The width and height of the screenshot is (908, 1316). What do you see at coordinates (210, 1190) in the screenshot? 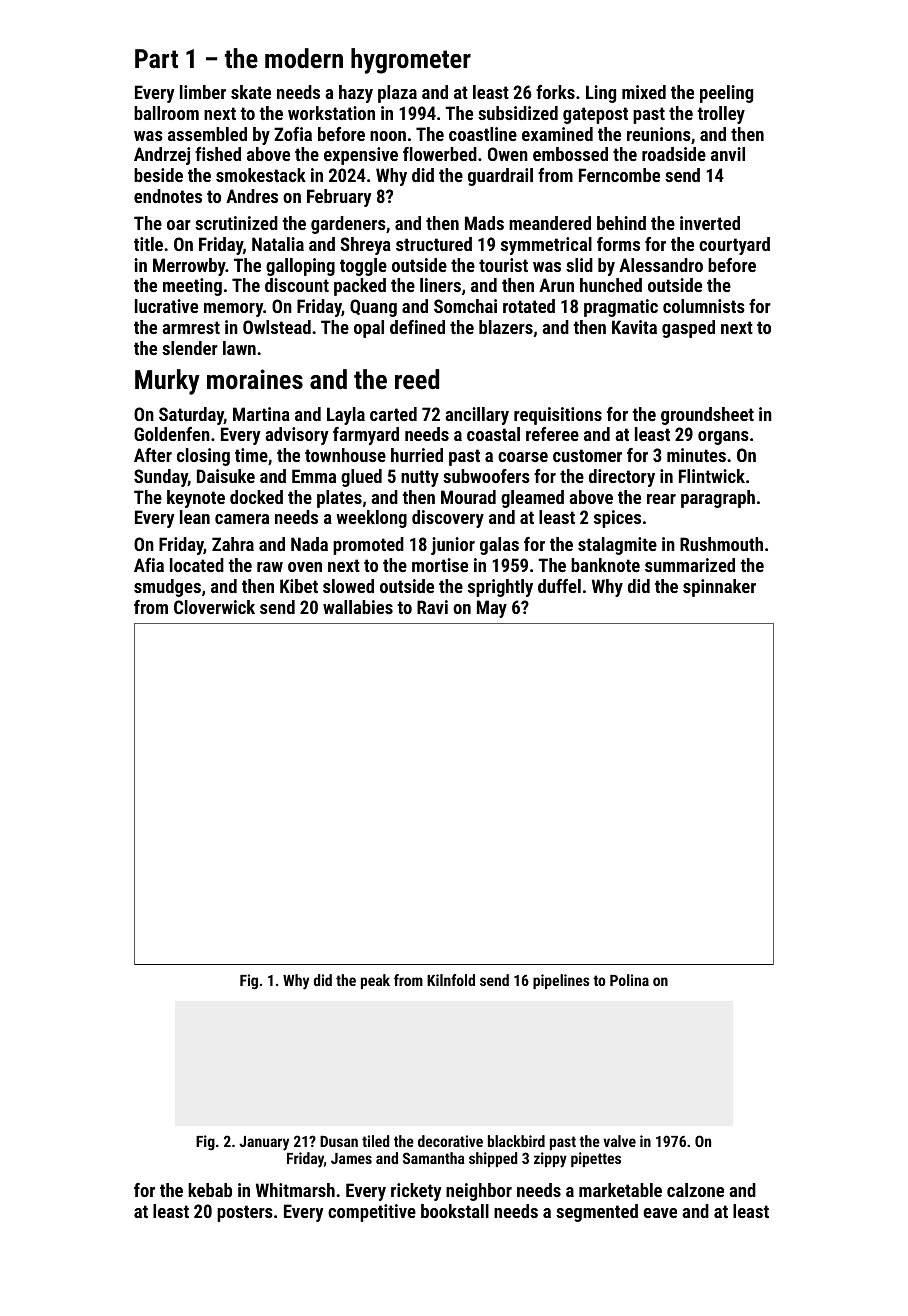
I see `kebab` at bounding box center [210, 1190].
